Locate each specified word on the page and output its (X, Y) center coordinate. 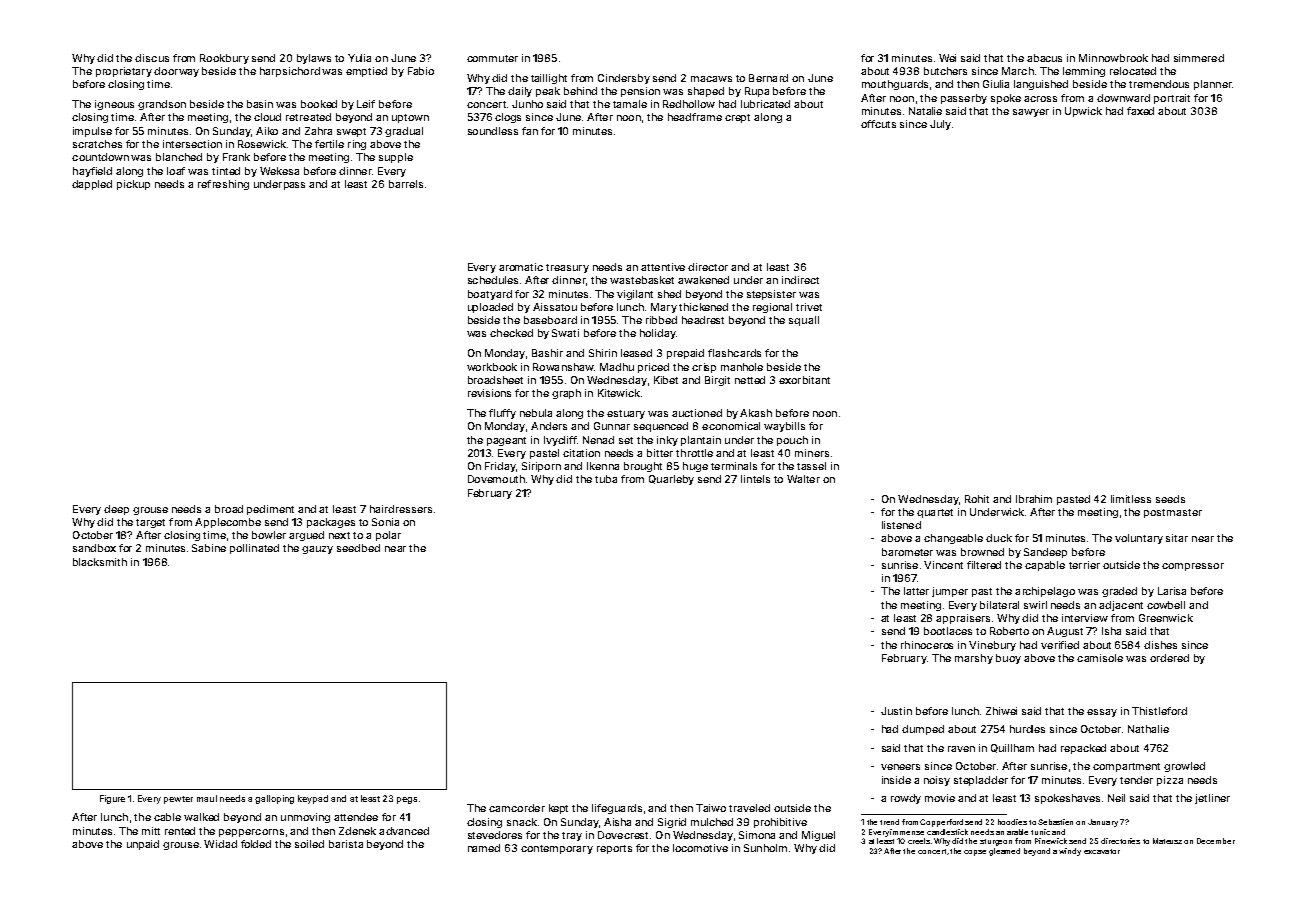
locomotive (700, 848)
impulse (92, 132)
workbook (492, 367)
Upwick (1083, 112)
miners (812, 453)
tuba (606, 479)
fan (530, 131)
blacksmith (100, 562)
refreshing (223, 185)
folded (256, 844)
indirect (800, 280)
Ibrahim (1034, 499)
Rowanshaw (563, 367)
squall (804, 321)
